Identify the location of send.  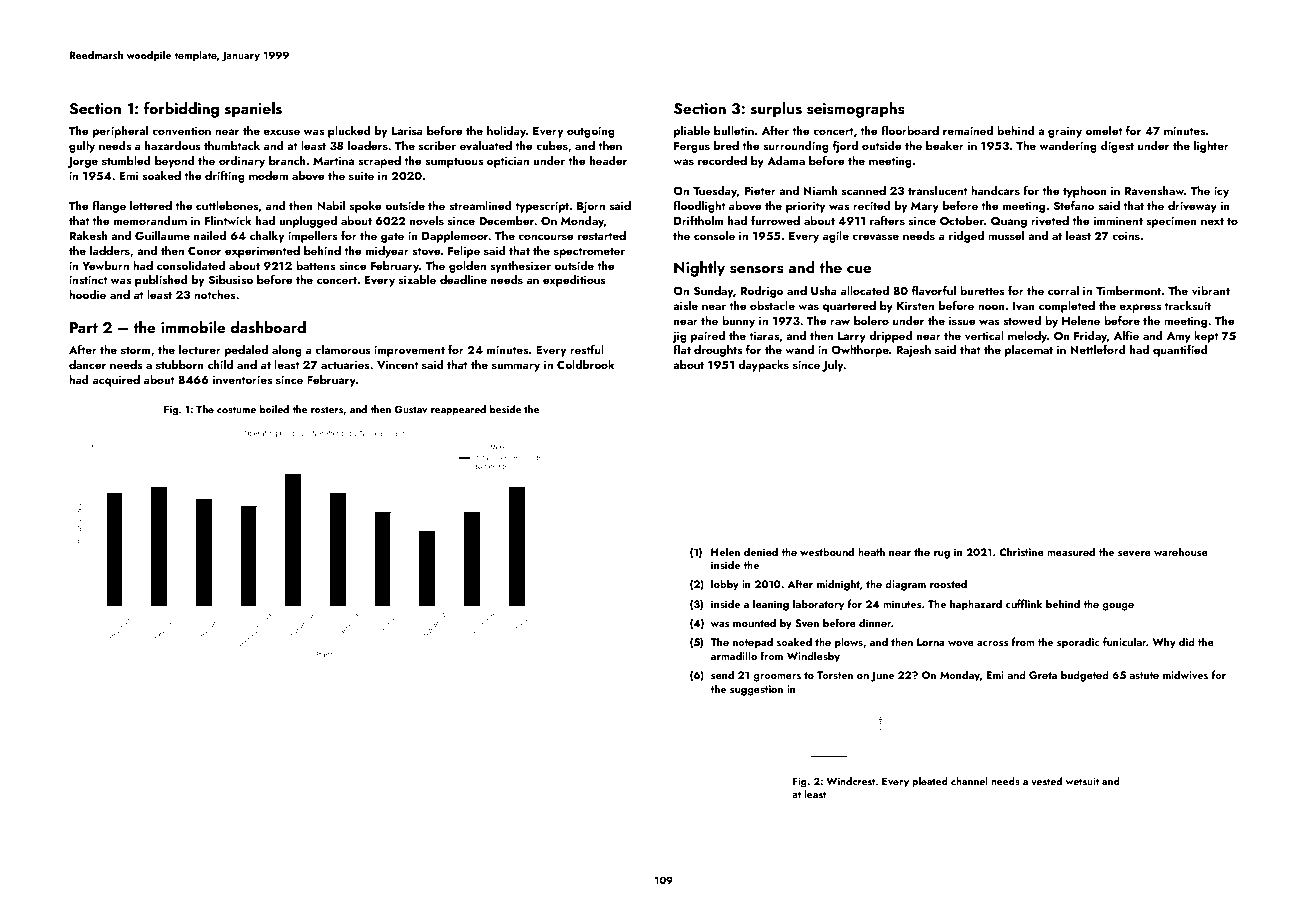
(722, 674).
